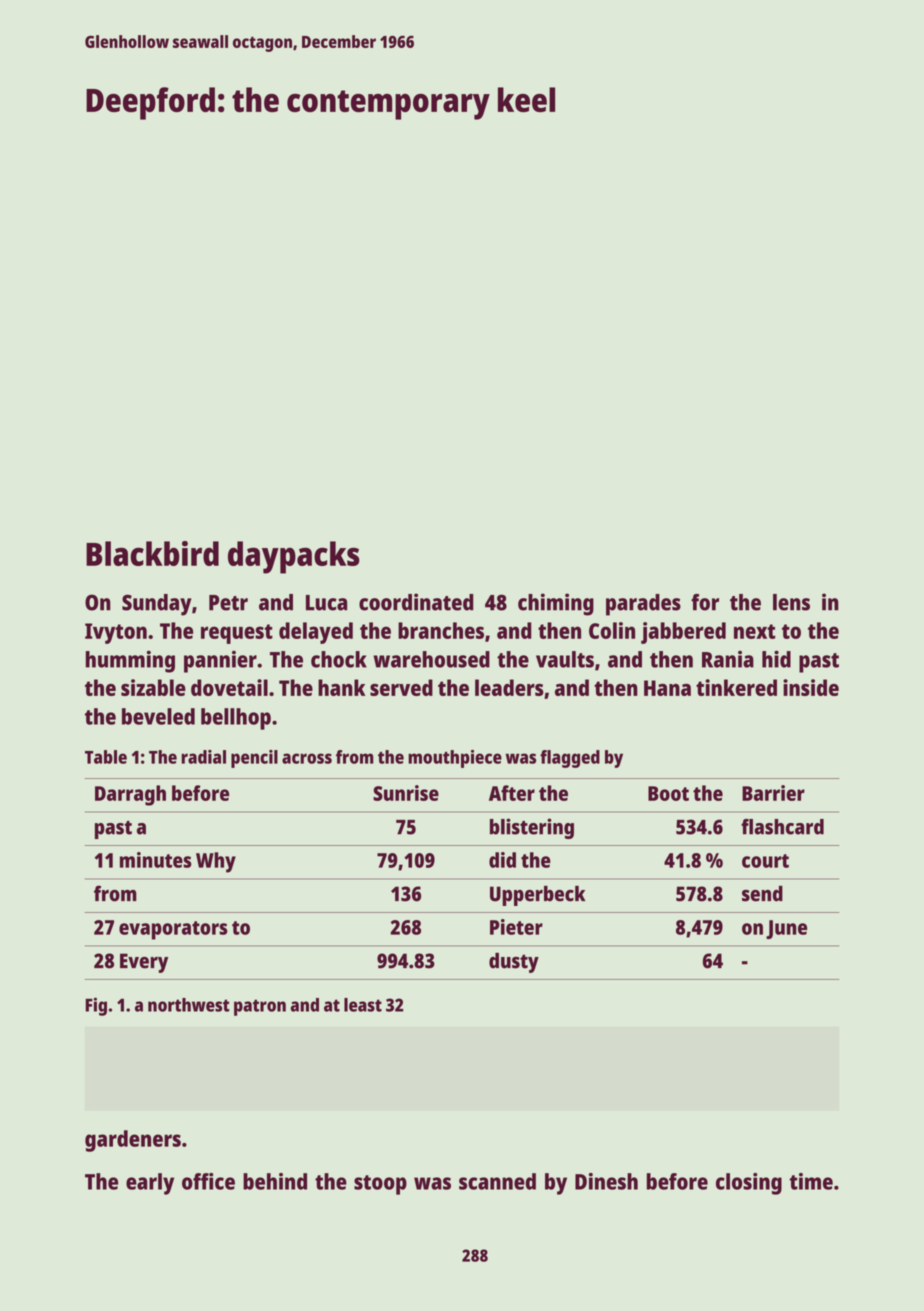  What do you see at coordinates (786, 929) in the screenshot?
I see `June` at bounding box center [786, 929].
